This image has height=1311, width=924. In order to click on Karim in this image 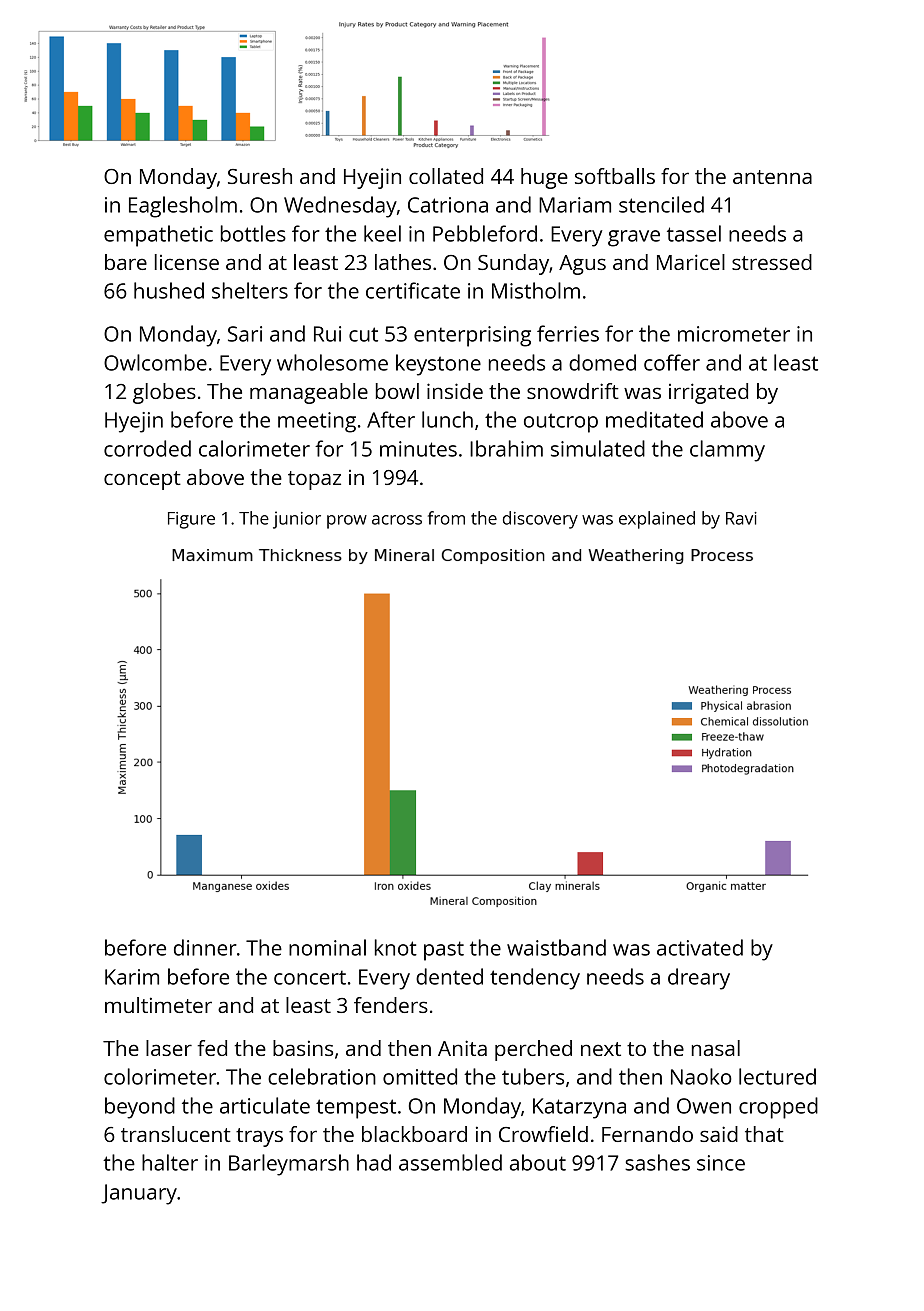, I will do `click(132, 977)`.
